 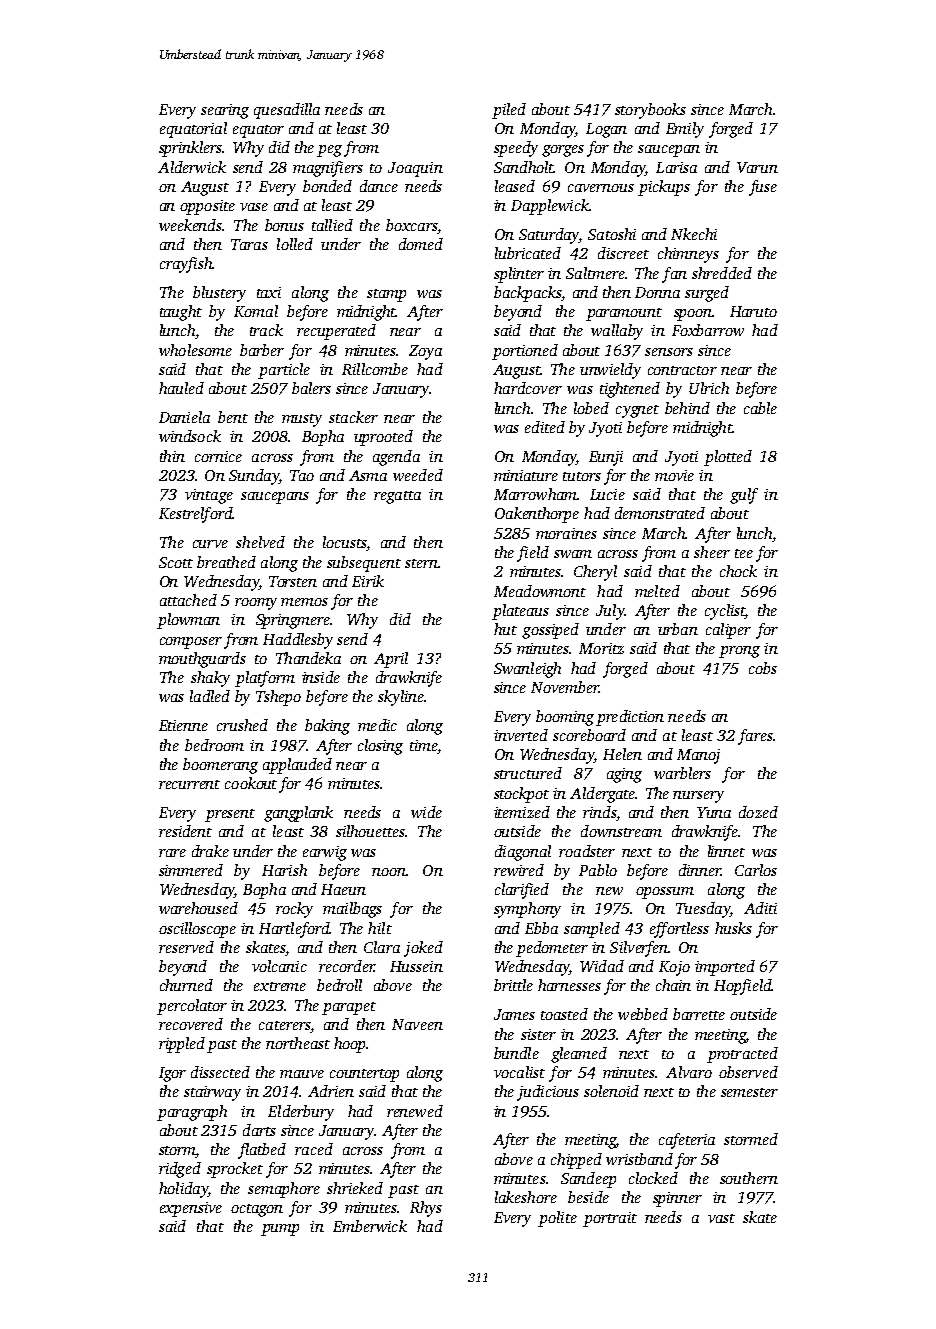 What do you see at coordinates (191, 643) in the screenshot?
I see `composer` at bounding box center [191, 643].
